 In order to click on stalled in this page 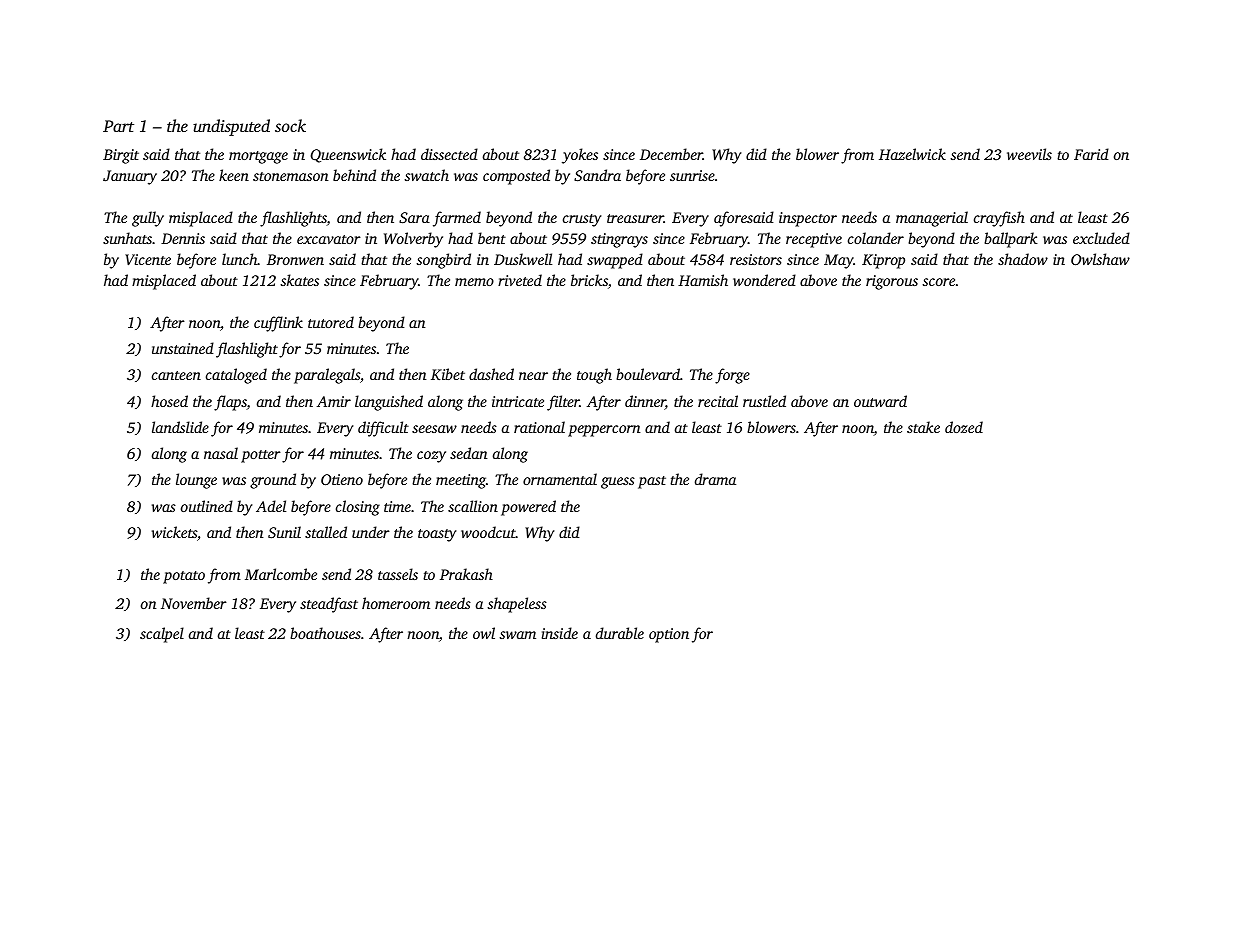, I will do `click(326, 532)`.
